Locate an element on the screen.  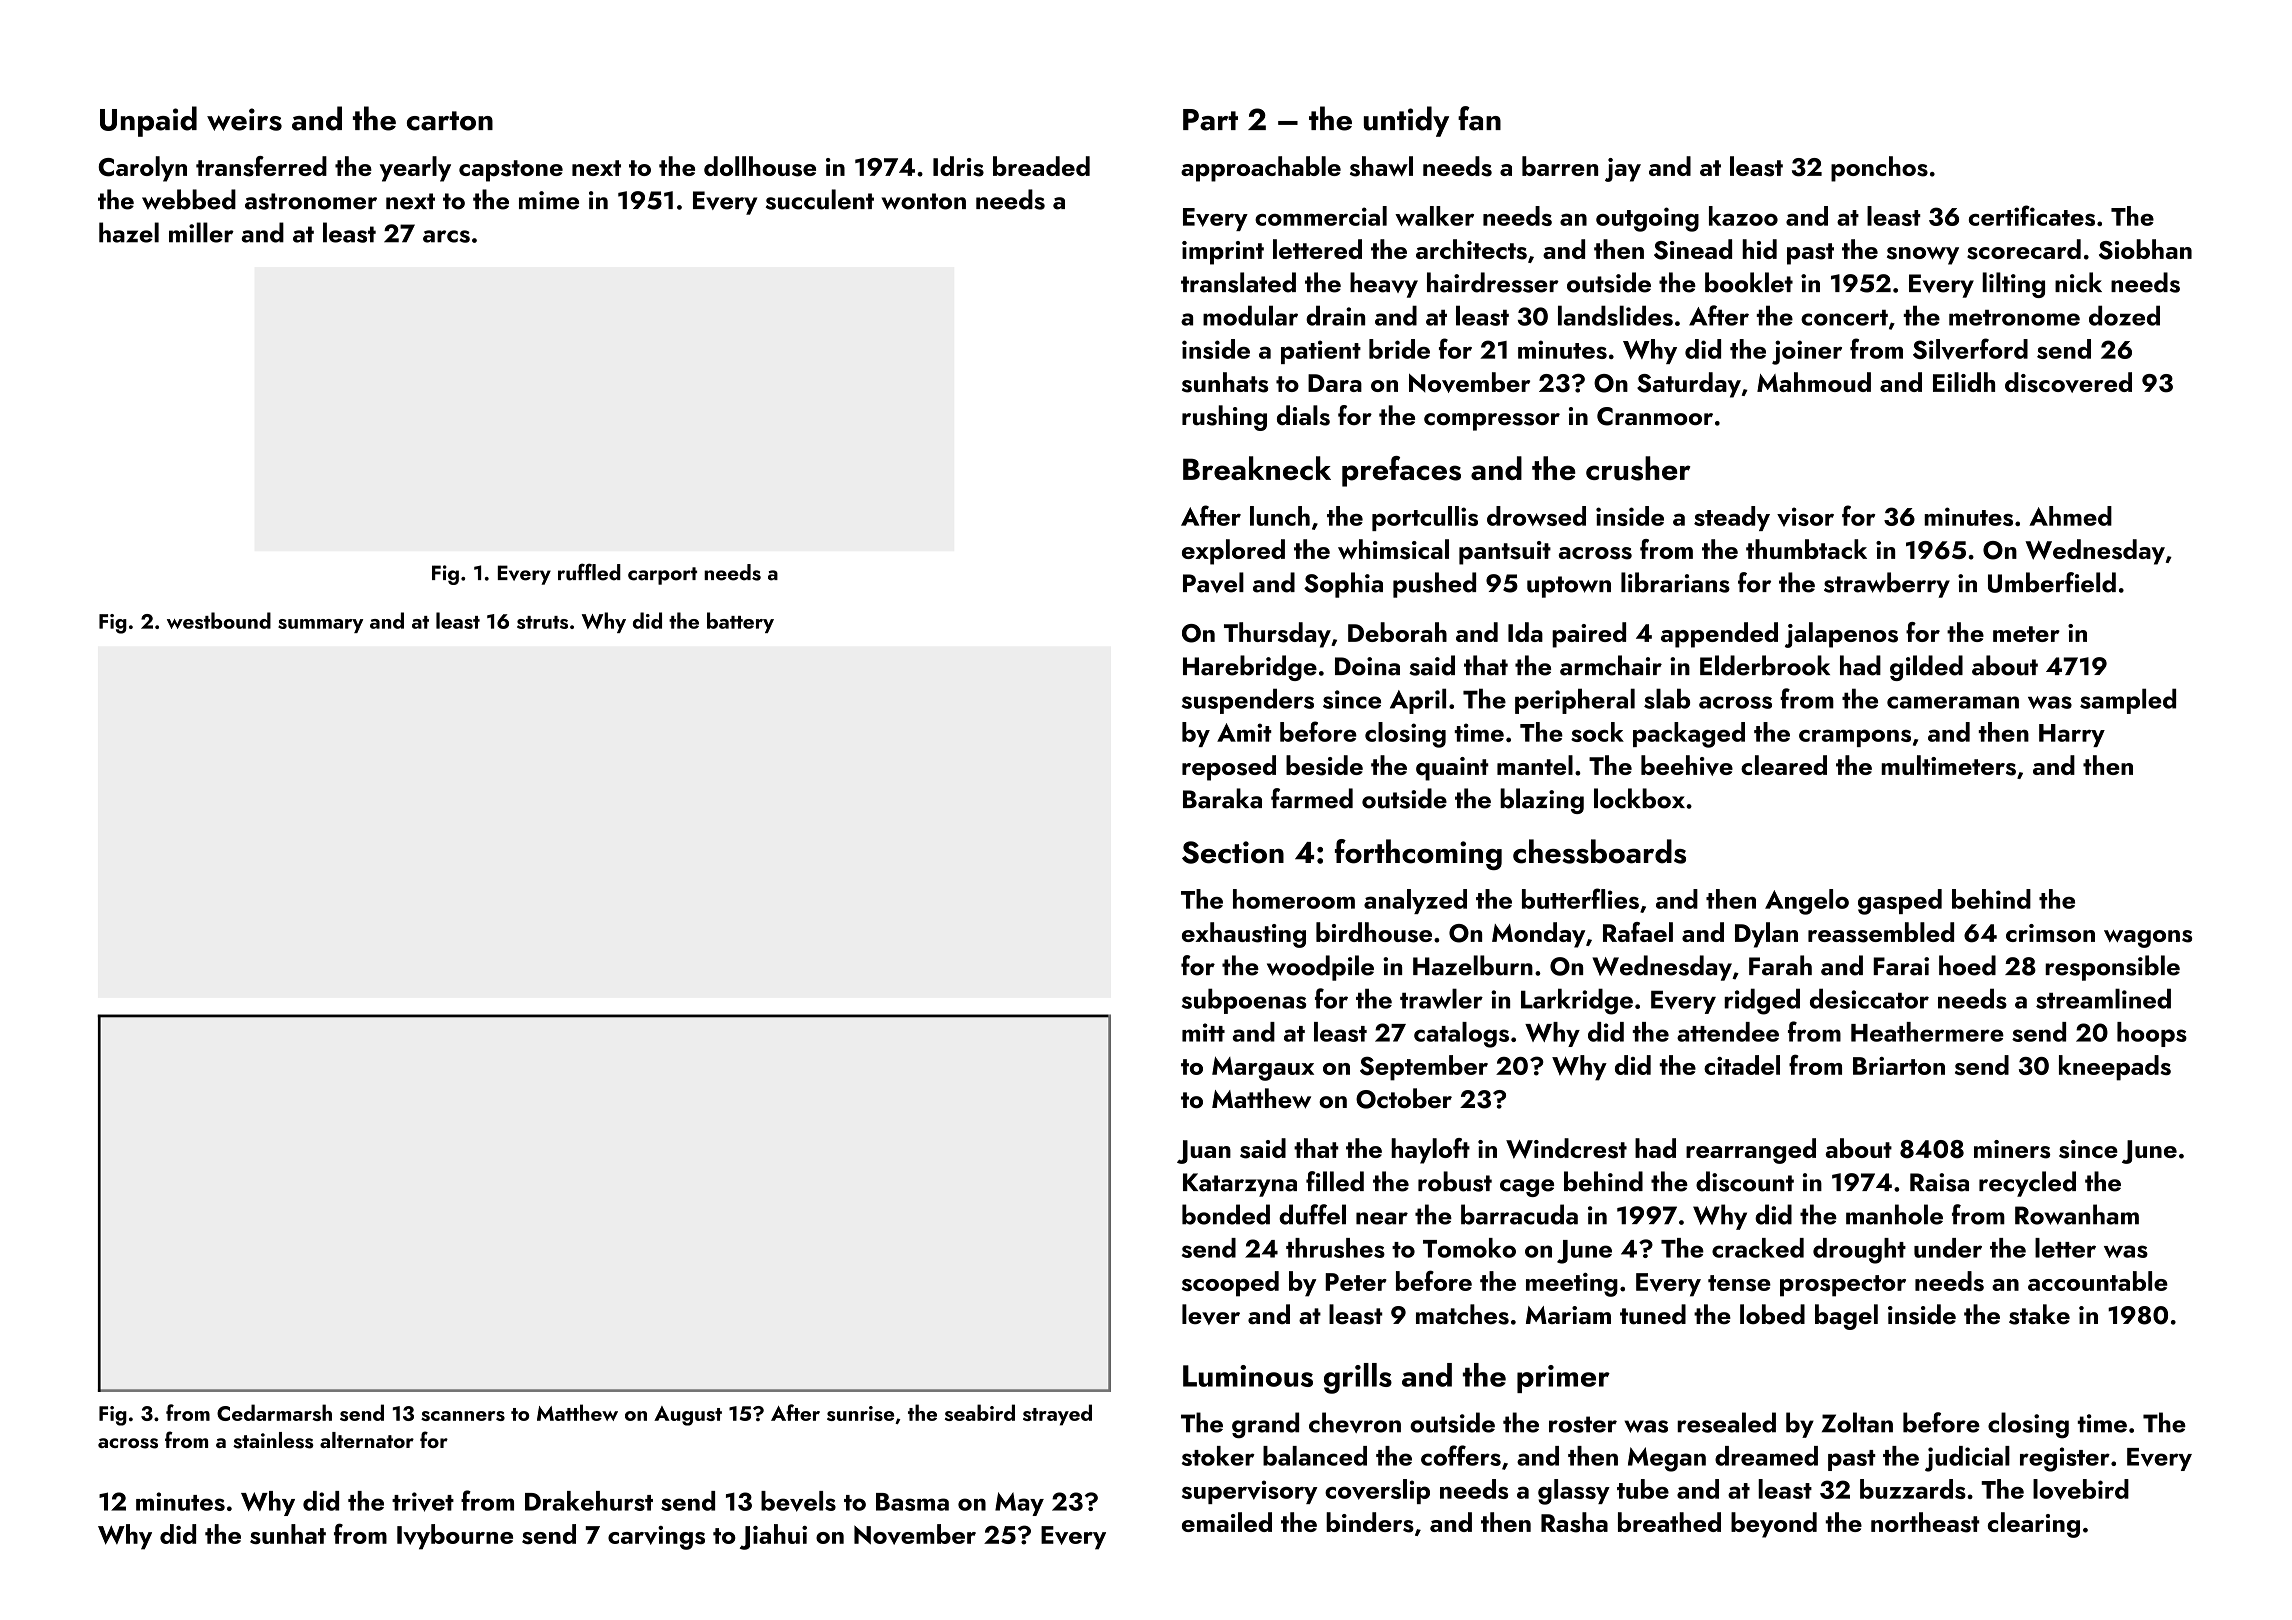
translated is located at coordinates (1238, 282).
